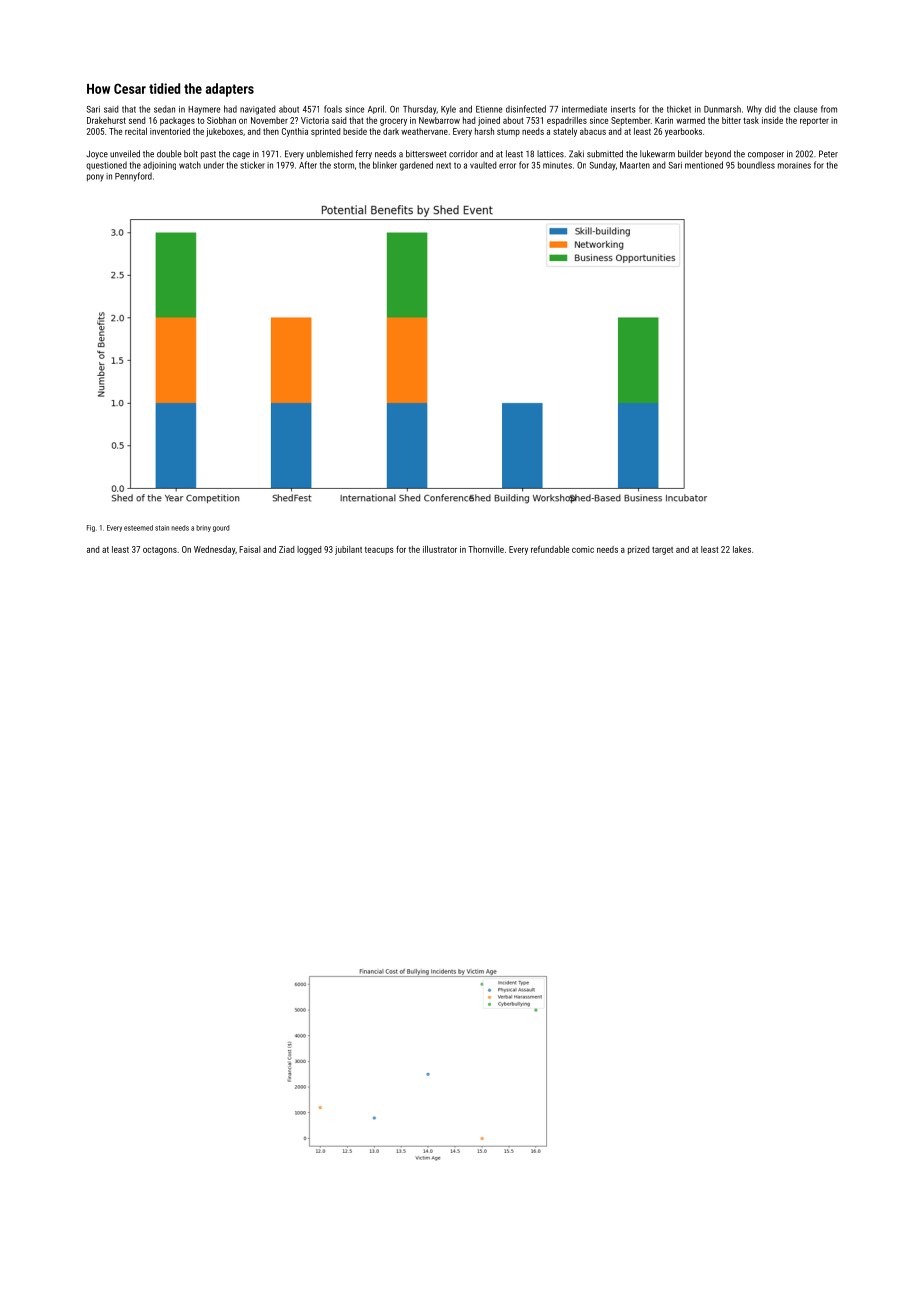 Image resolution: width=924 pixels, height=1308 pixels. I want to click on lattices, so click(550, 154).
